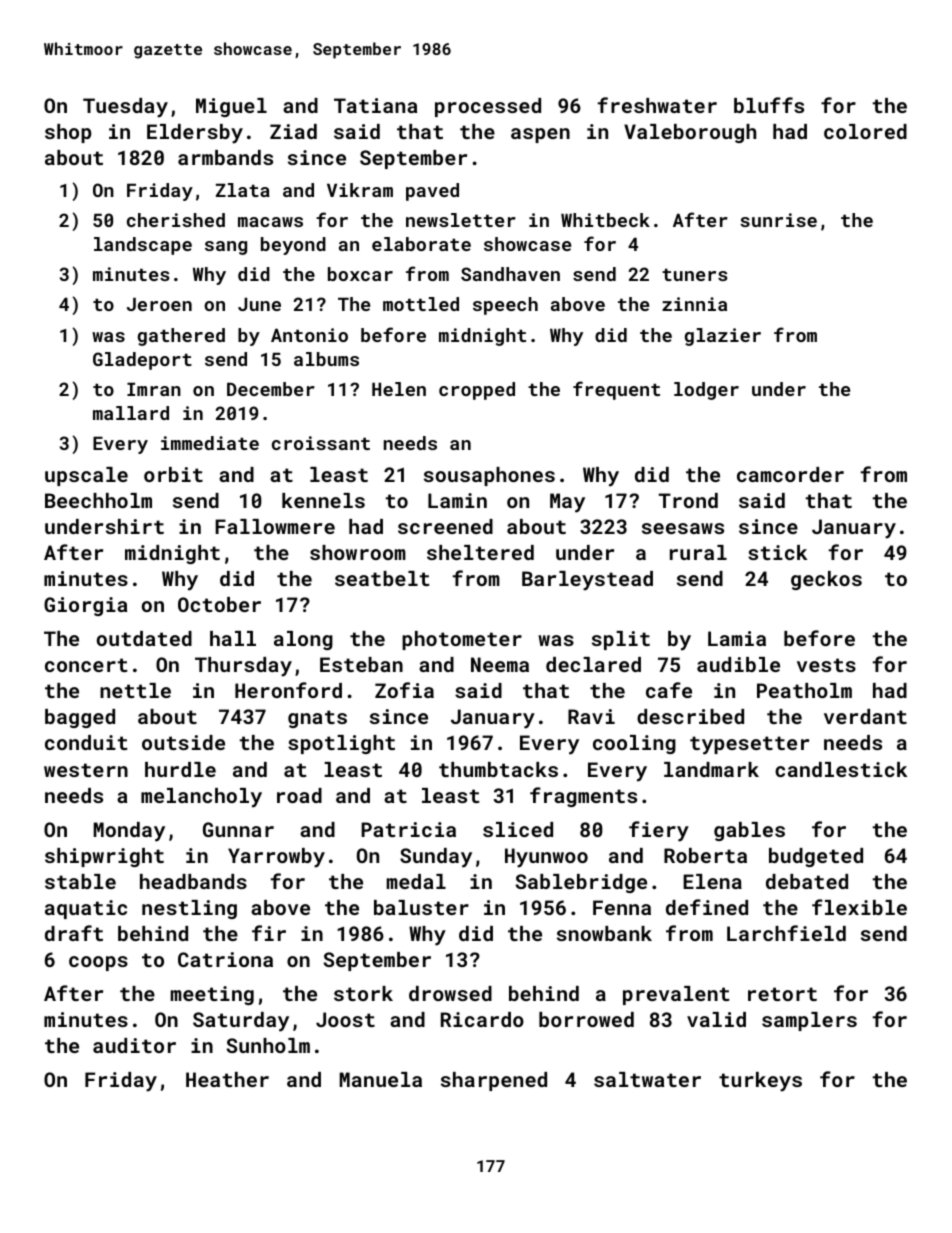  I want to click on immediate, so click(210, 443).
